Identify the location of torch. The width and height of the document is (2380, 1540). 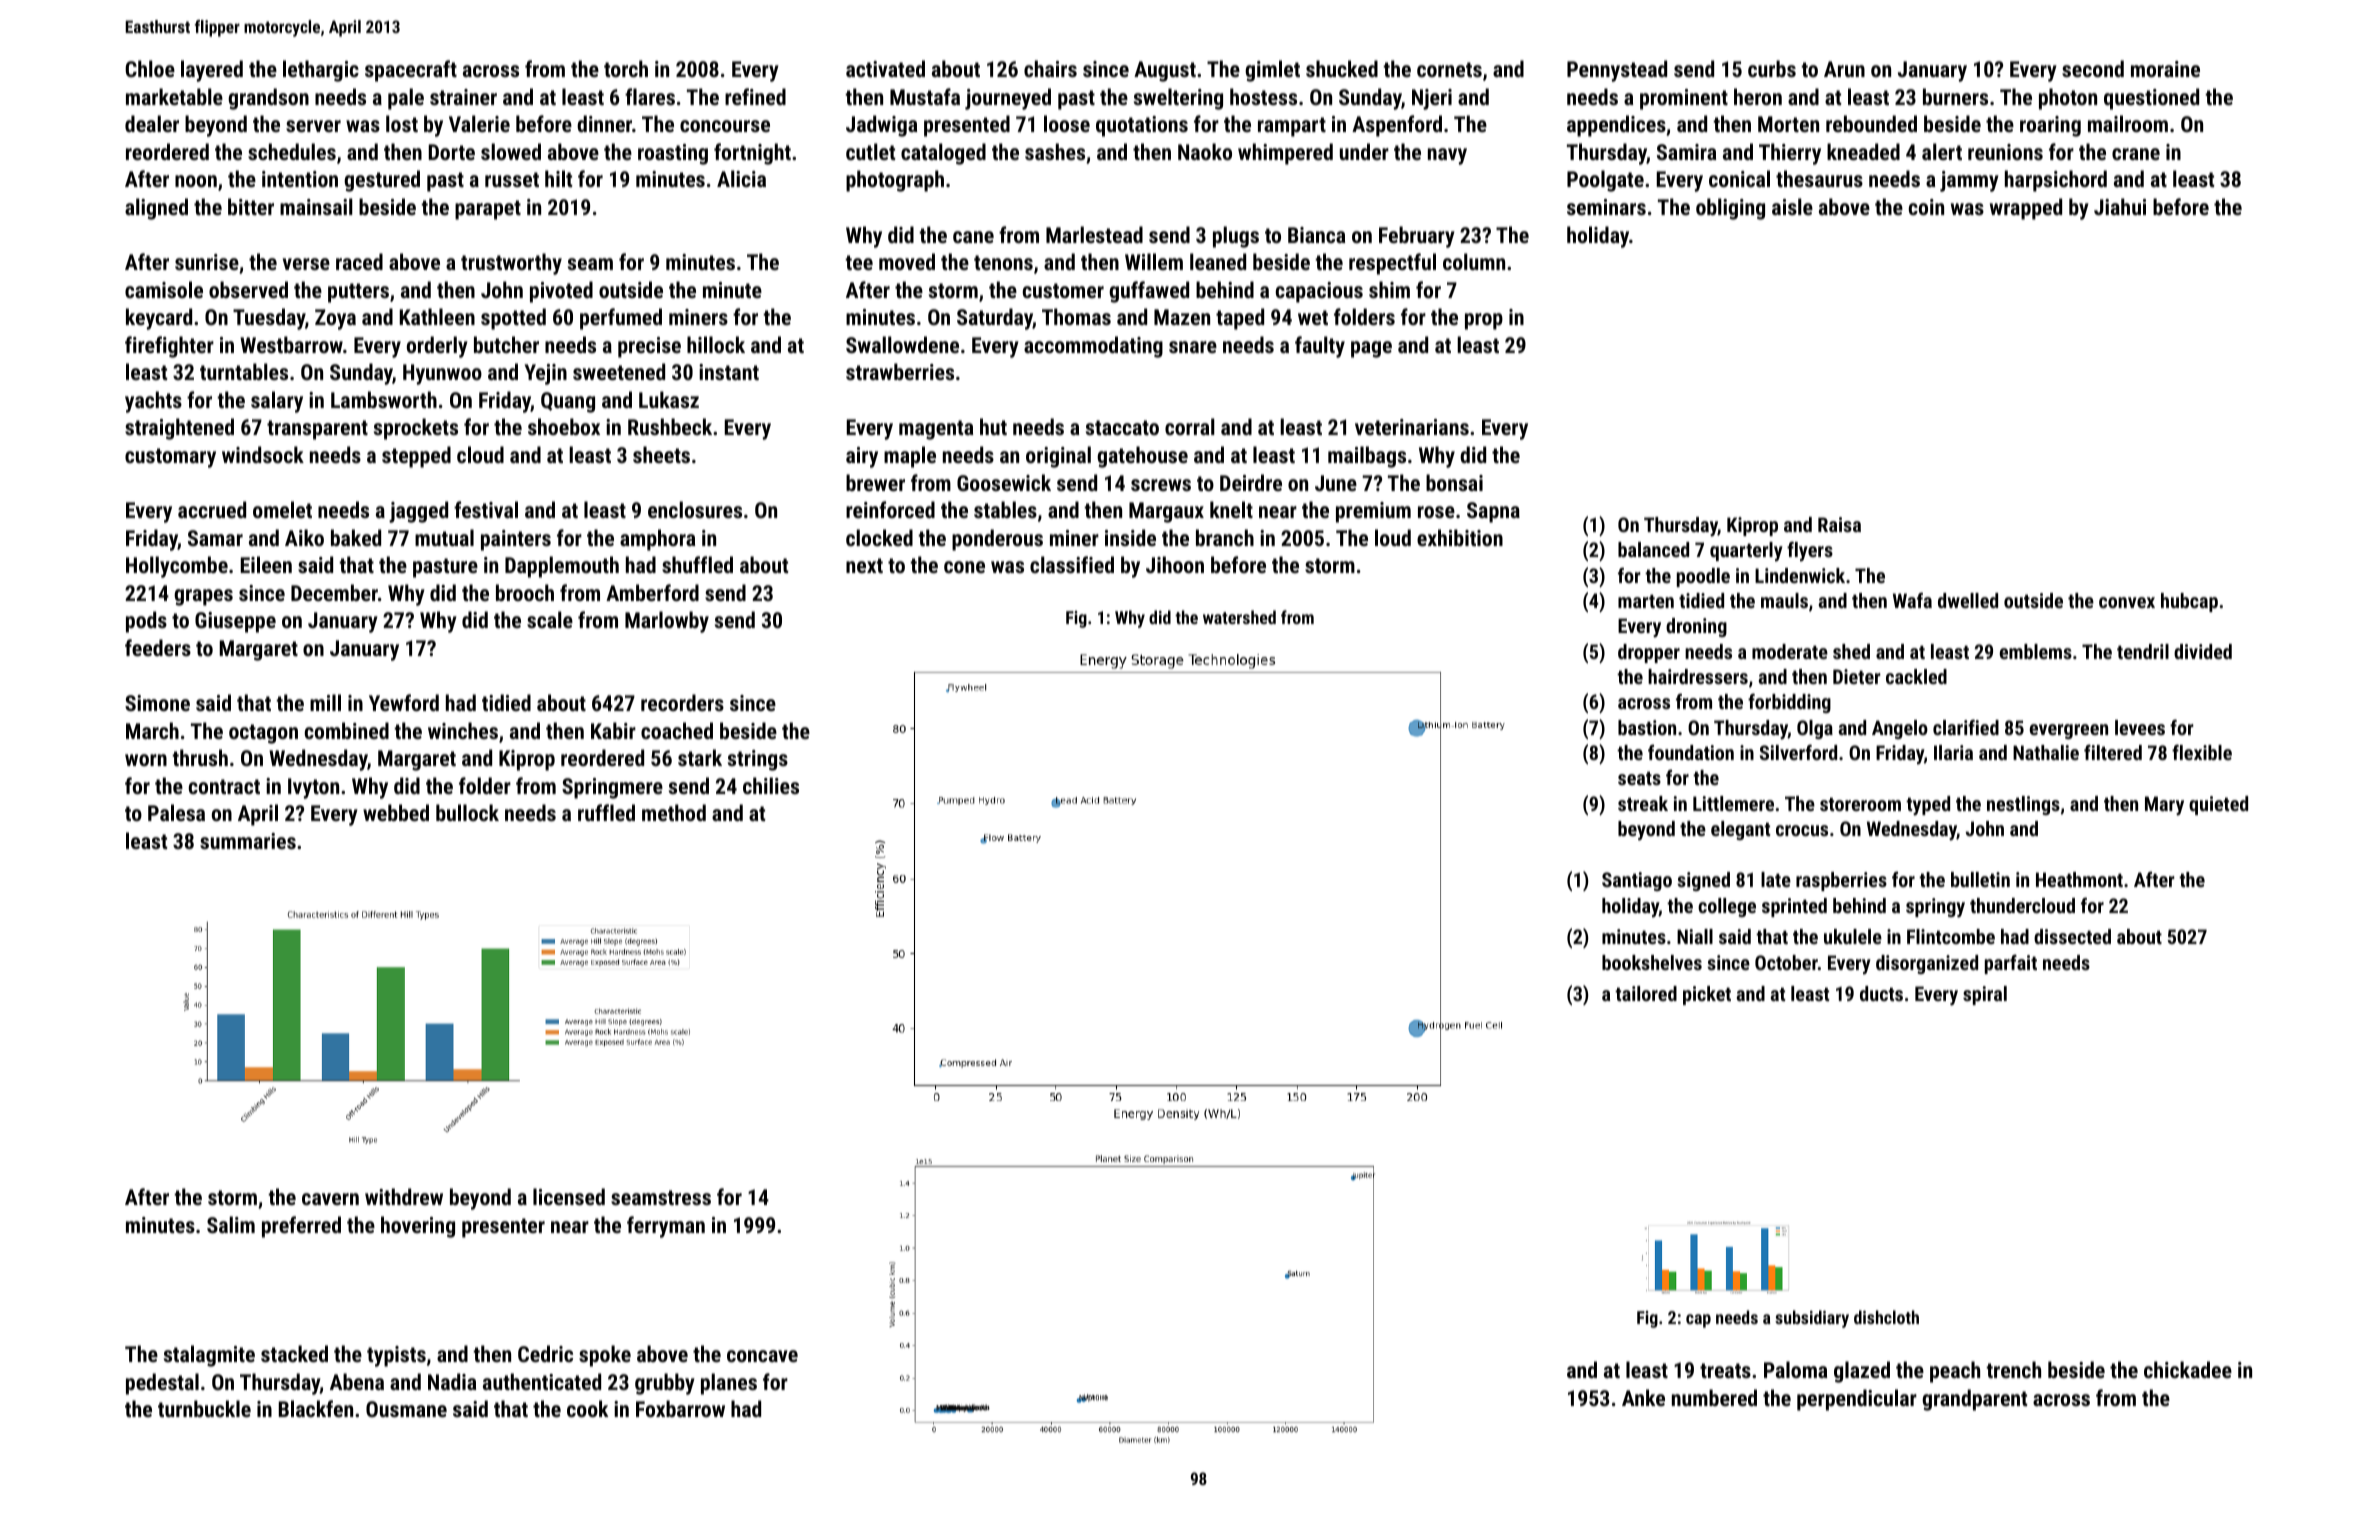
(626, 68).
